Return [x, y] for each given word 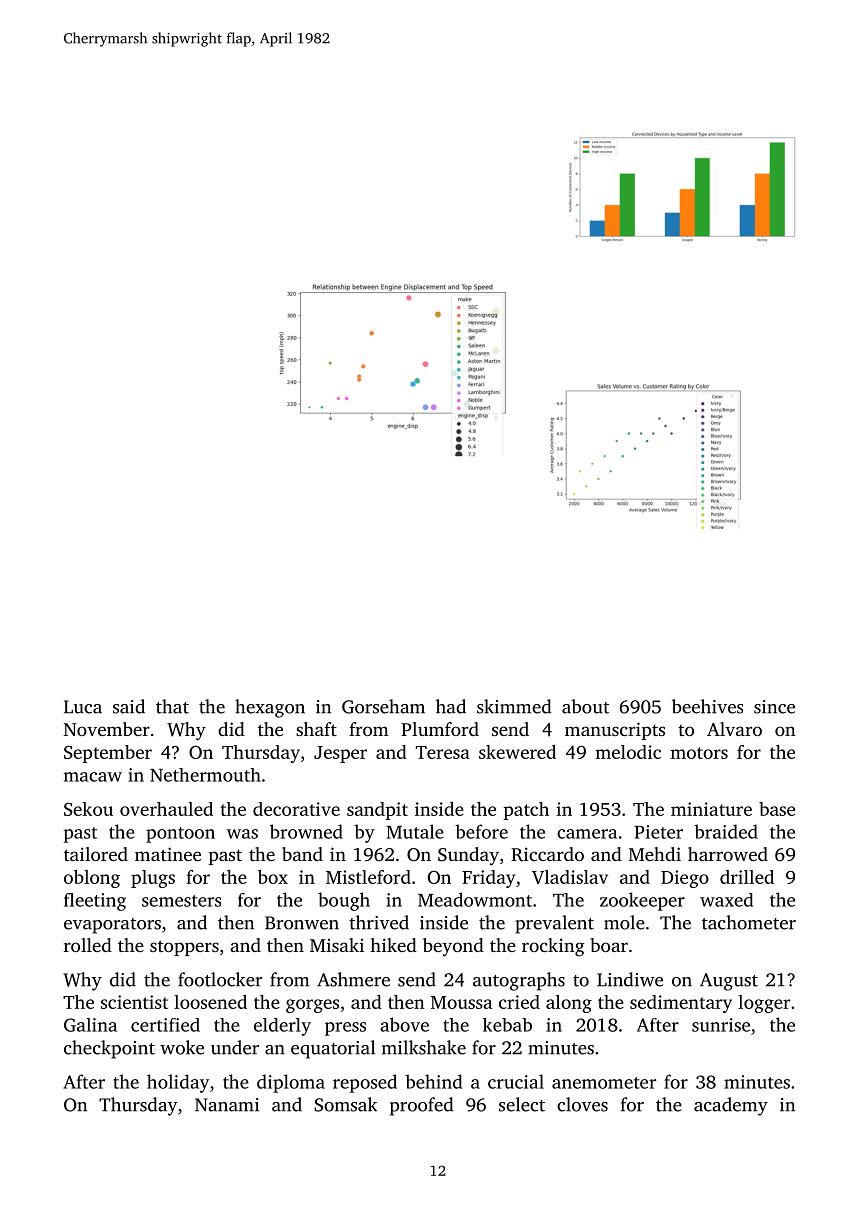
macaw [93, 777]
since [774, 707]
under [235, 1047]
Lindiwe [630, 979]
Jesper [340, 754]
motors [699, 753]
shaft [316, 729]
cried [519, 1002]
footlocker [220, 979]
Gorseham [383, 706]
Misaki [337, 945]
